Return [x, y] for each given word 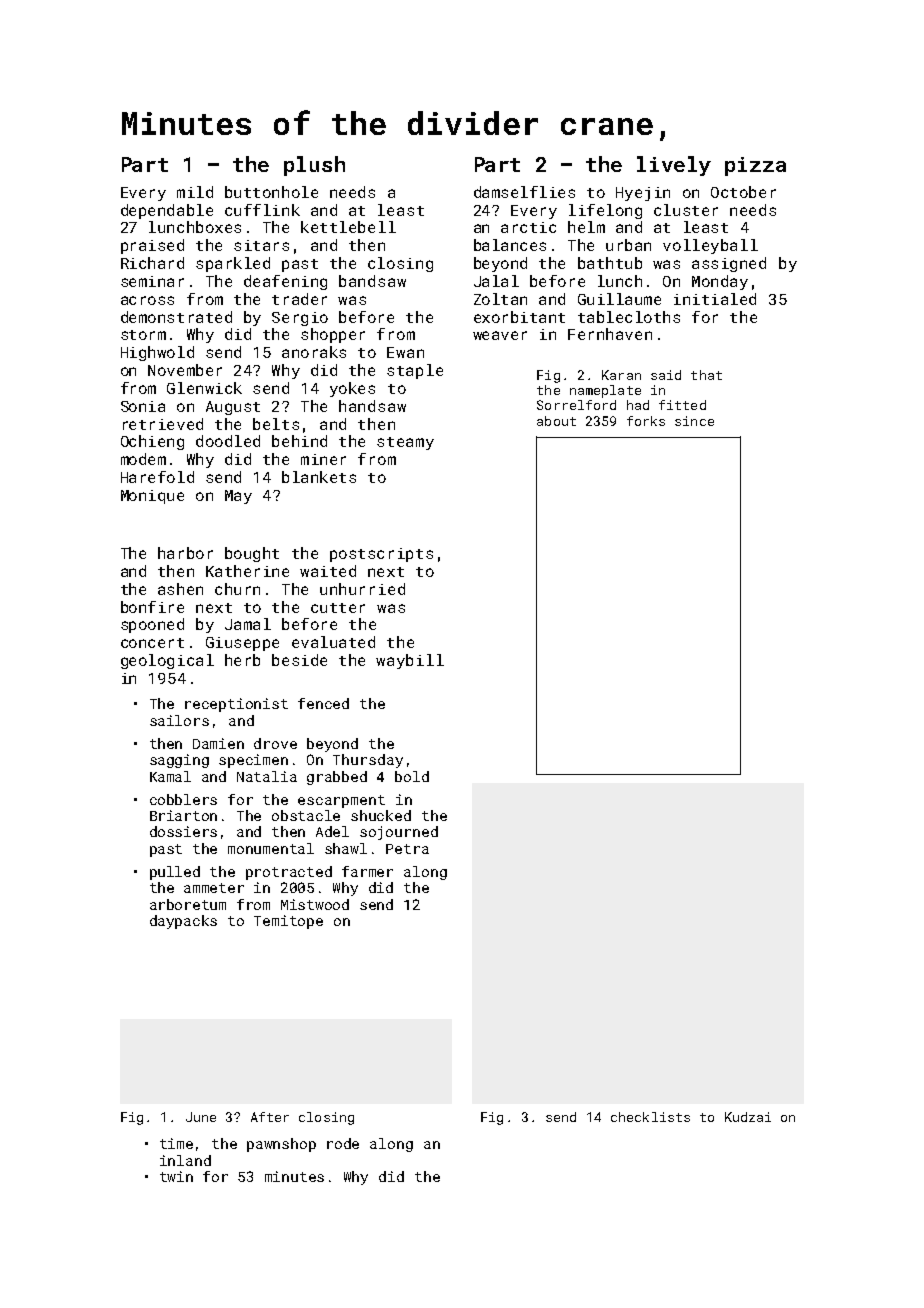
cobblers [183, 799]
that [706, 375]
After [270, 1117]
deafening [285, 282]
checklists [650, 1117]
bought [252, 554]
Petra [407, 849]
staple [415, 371]
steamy [405, 443]
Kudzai [748, 1117]
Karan [621, 375]
